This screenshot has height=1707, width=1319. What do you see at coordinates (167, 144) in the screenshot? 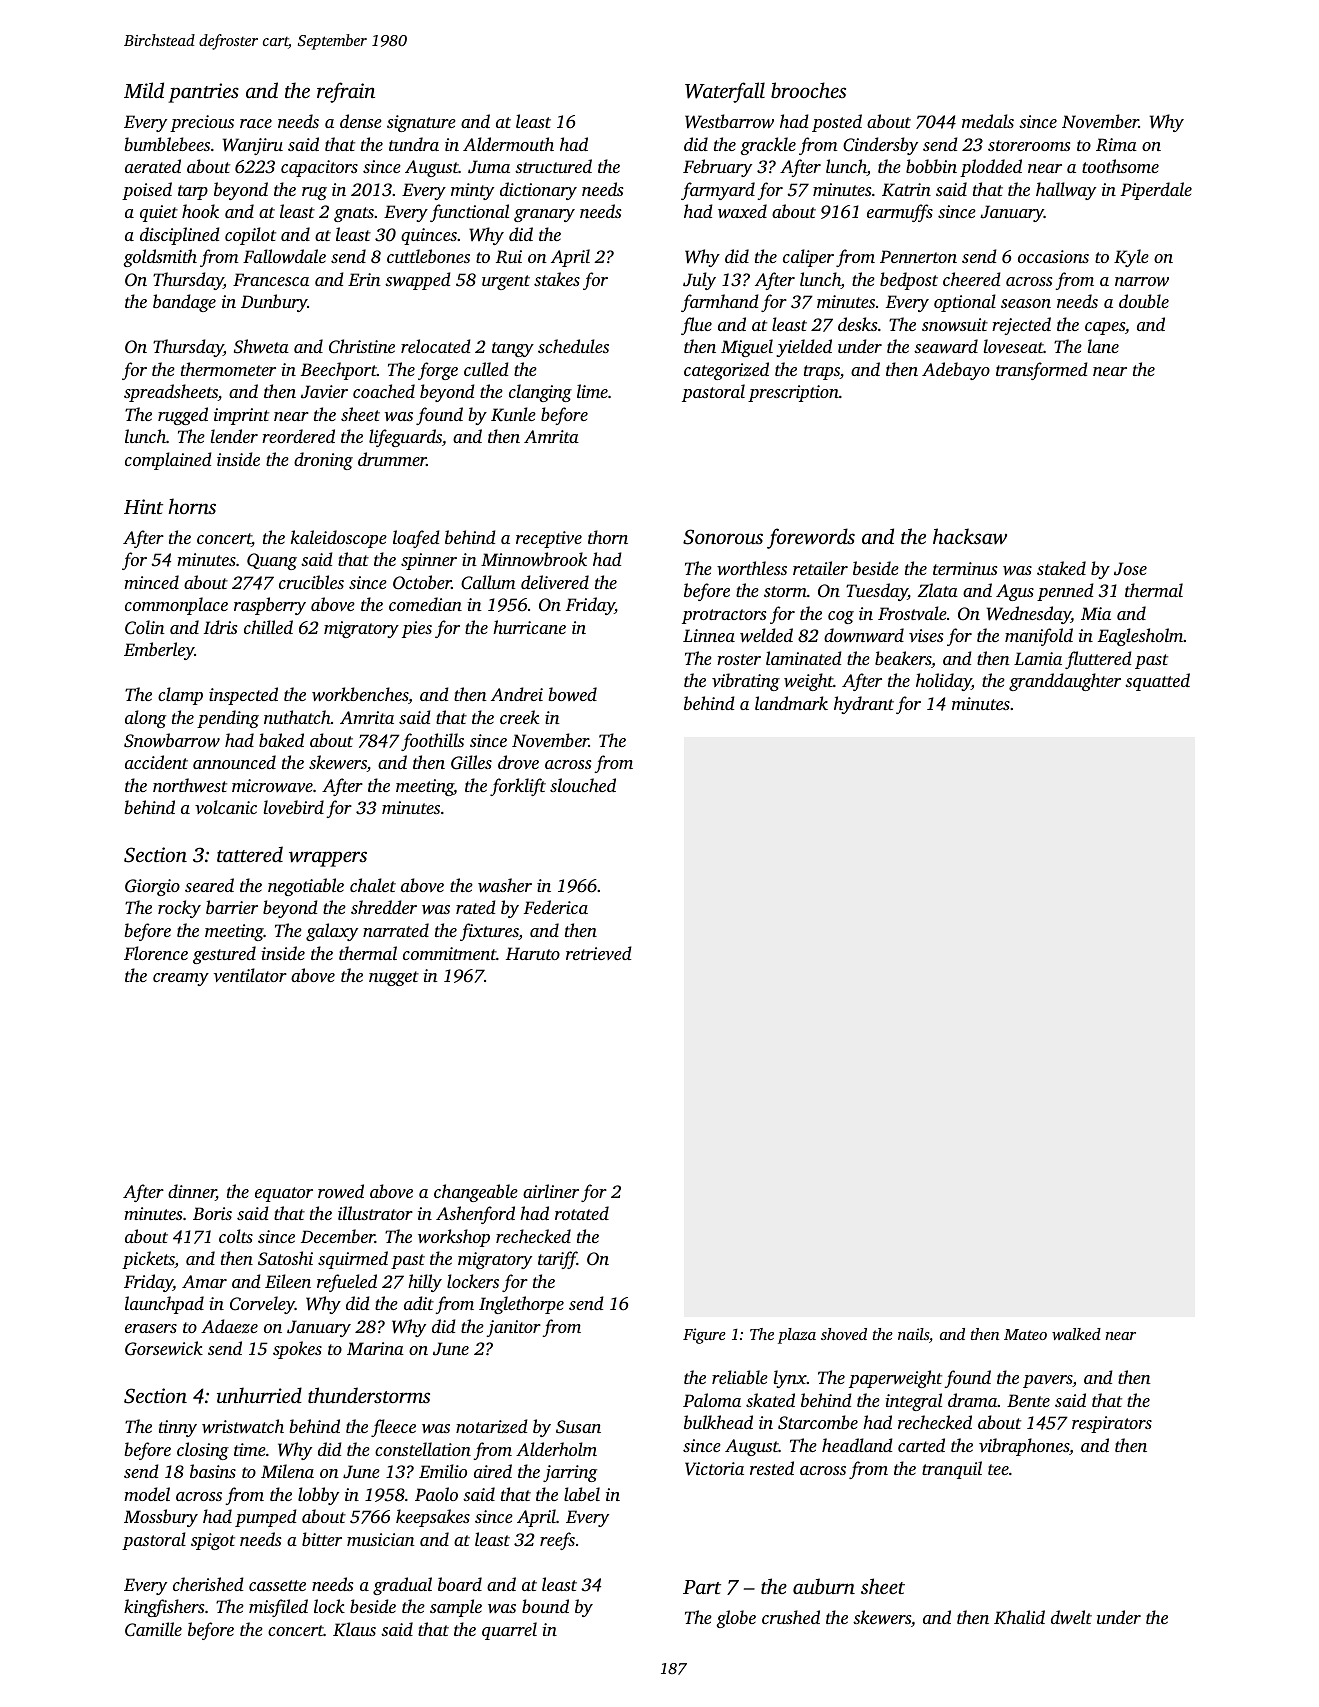
I see `bumblebees` at bounding box center [167, 144].
